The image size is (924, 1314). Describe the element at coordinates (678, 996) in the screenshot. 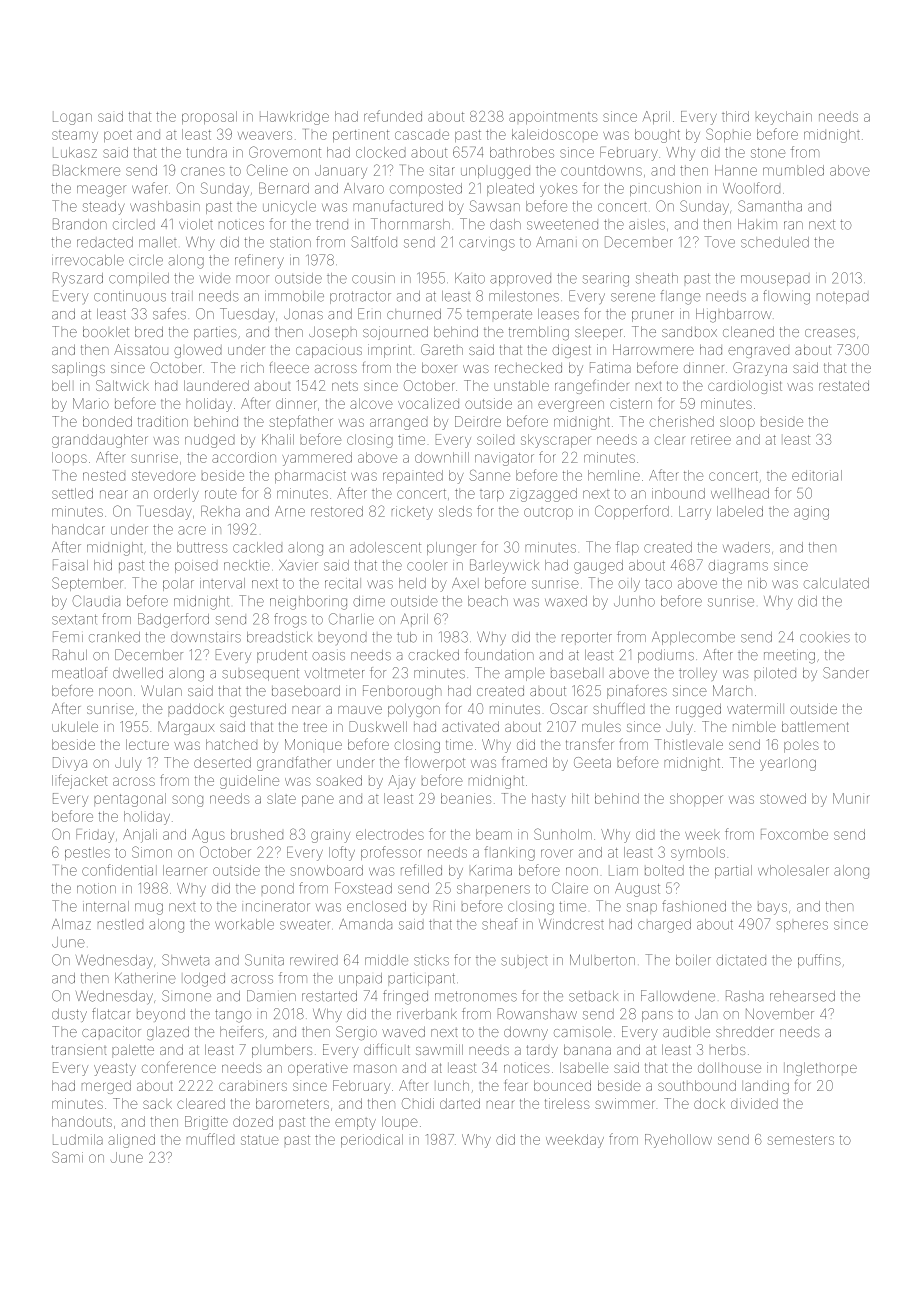

I see `Fallowdene` at that location.
